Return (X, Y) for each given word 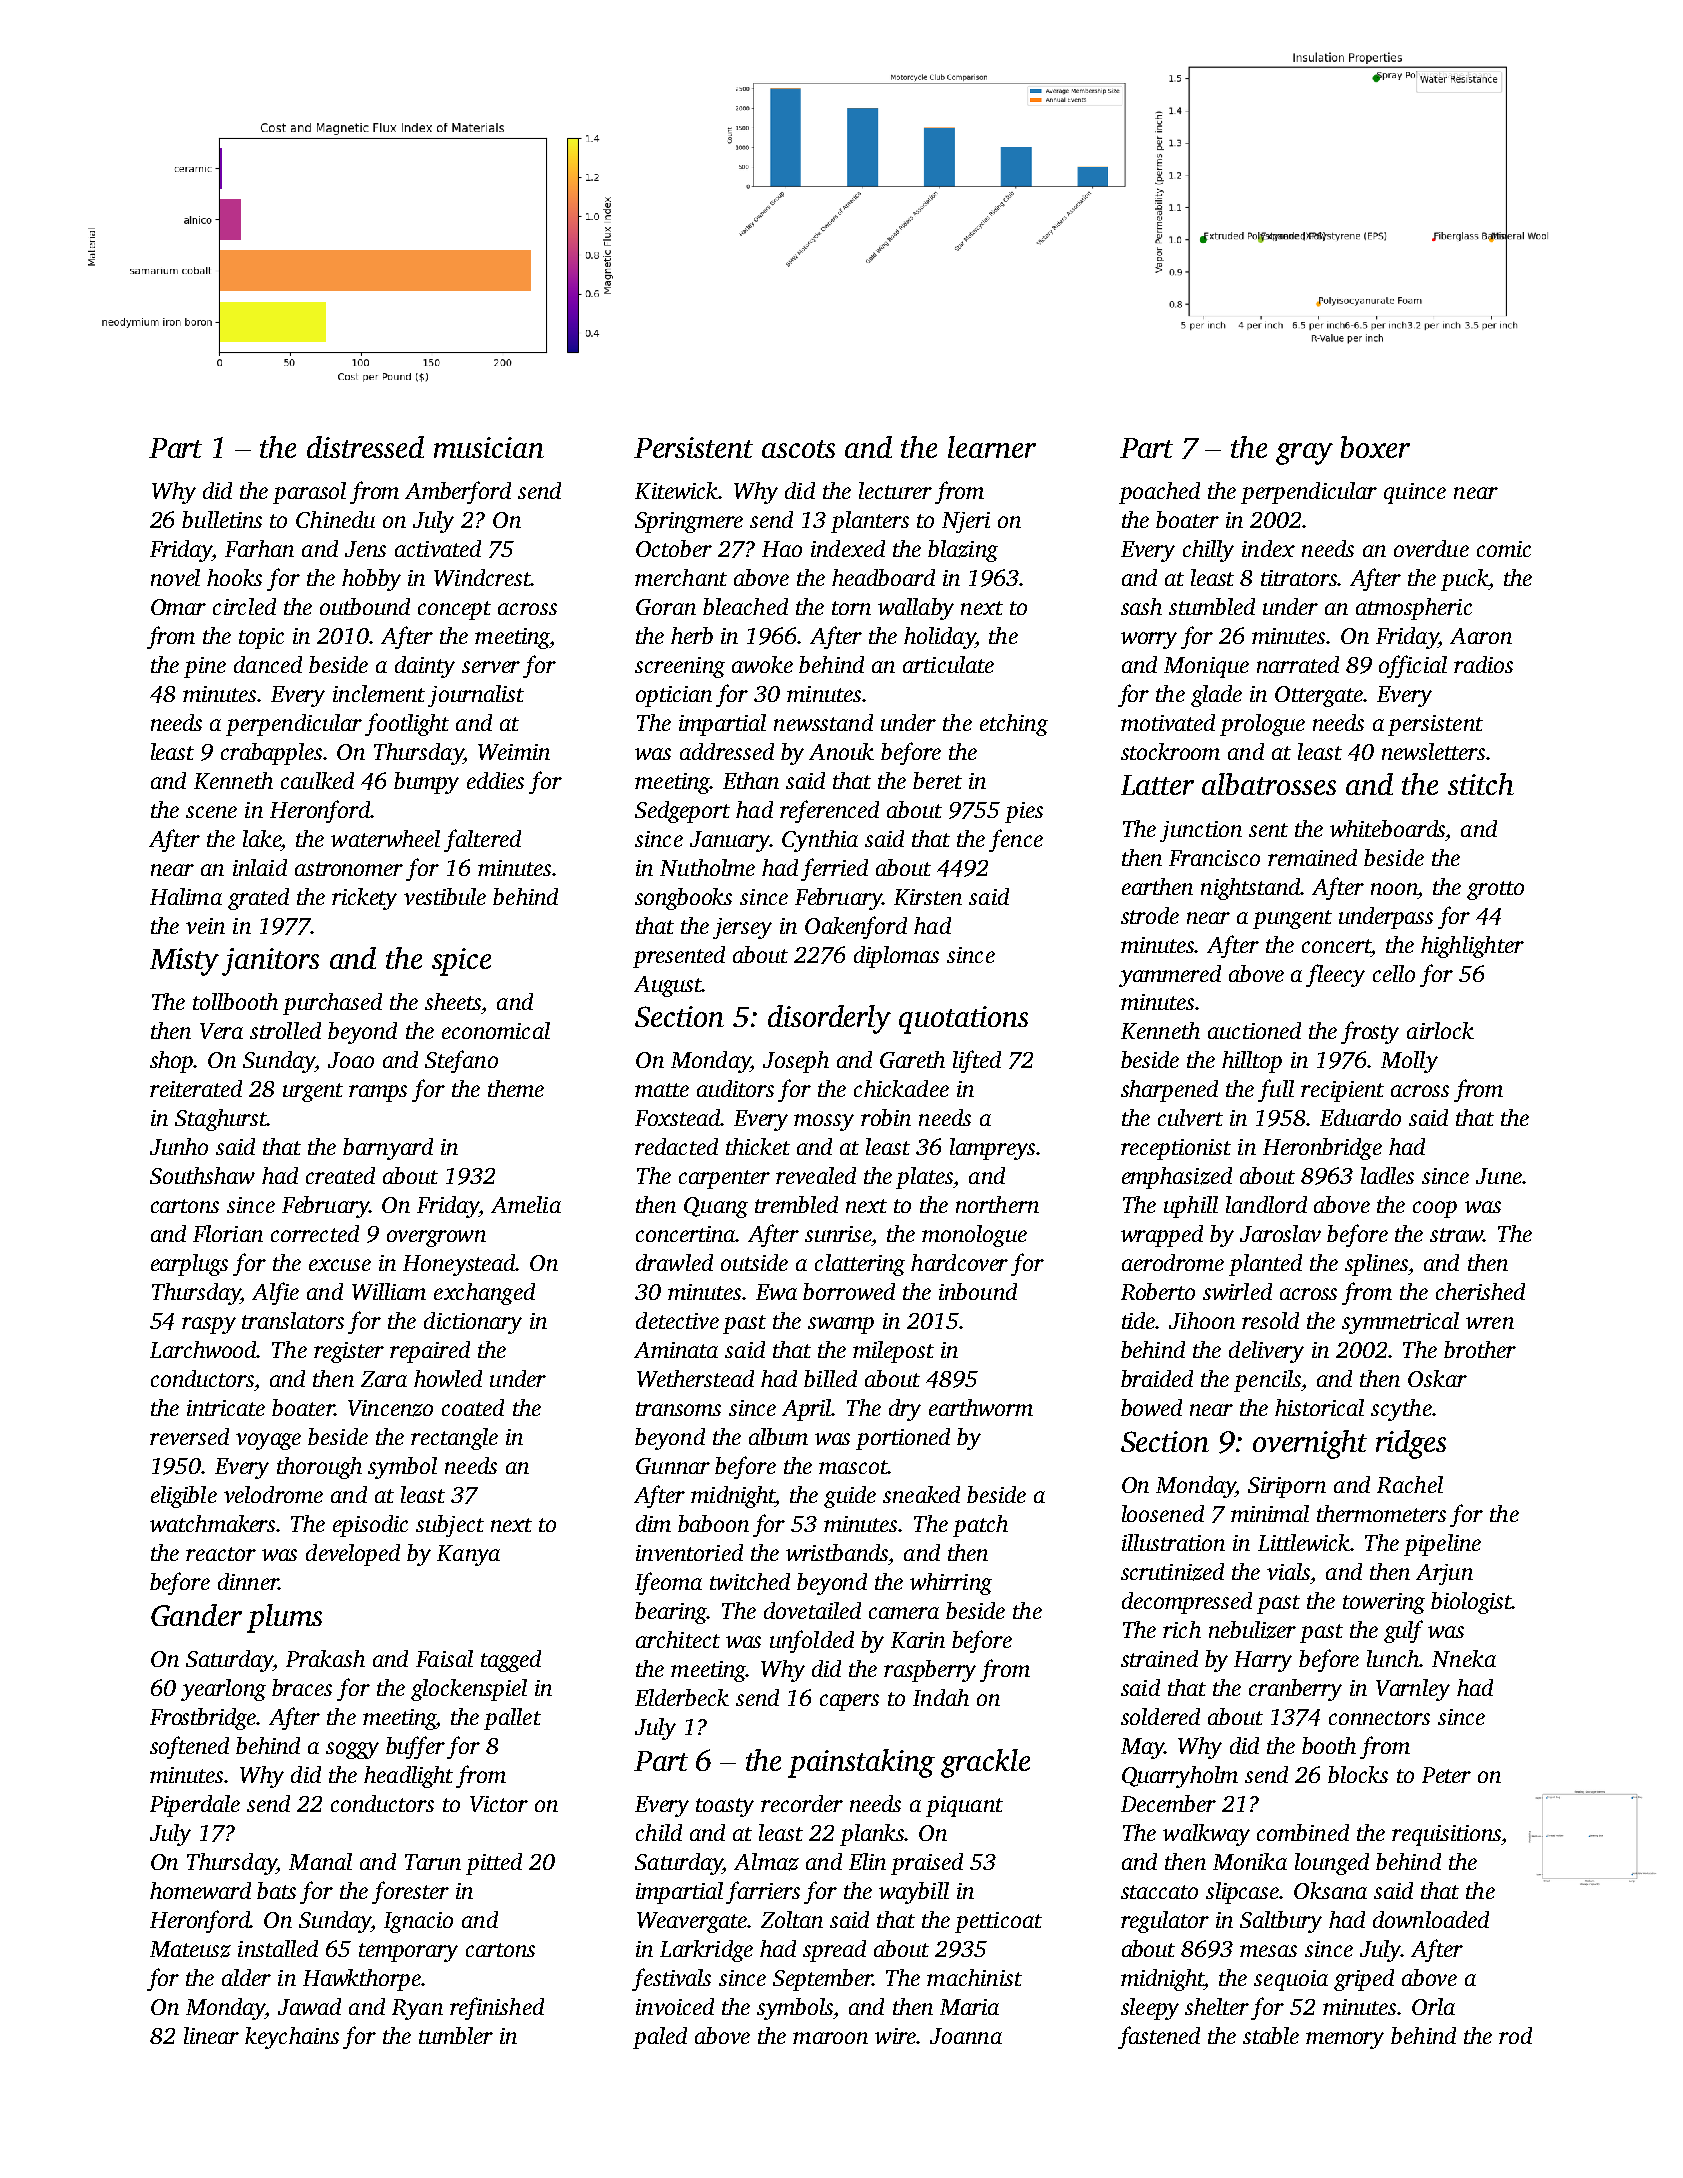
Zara (384, 1379)
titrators (1299, 578)
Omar (178, 607)
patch (980, 1526)
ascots (798, 449)
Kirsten (928, 897)
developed (353, 1555)
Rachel (1410, 1484)
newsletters (1433, 751)
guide (850, 1497)
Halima (186, 896)
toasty (725, 1807)
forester (410, 1892)
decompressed (1187, 1603)
